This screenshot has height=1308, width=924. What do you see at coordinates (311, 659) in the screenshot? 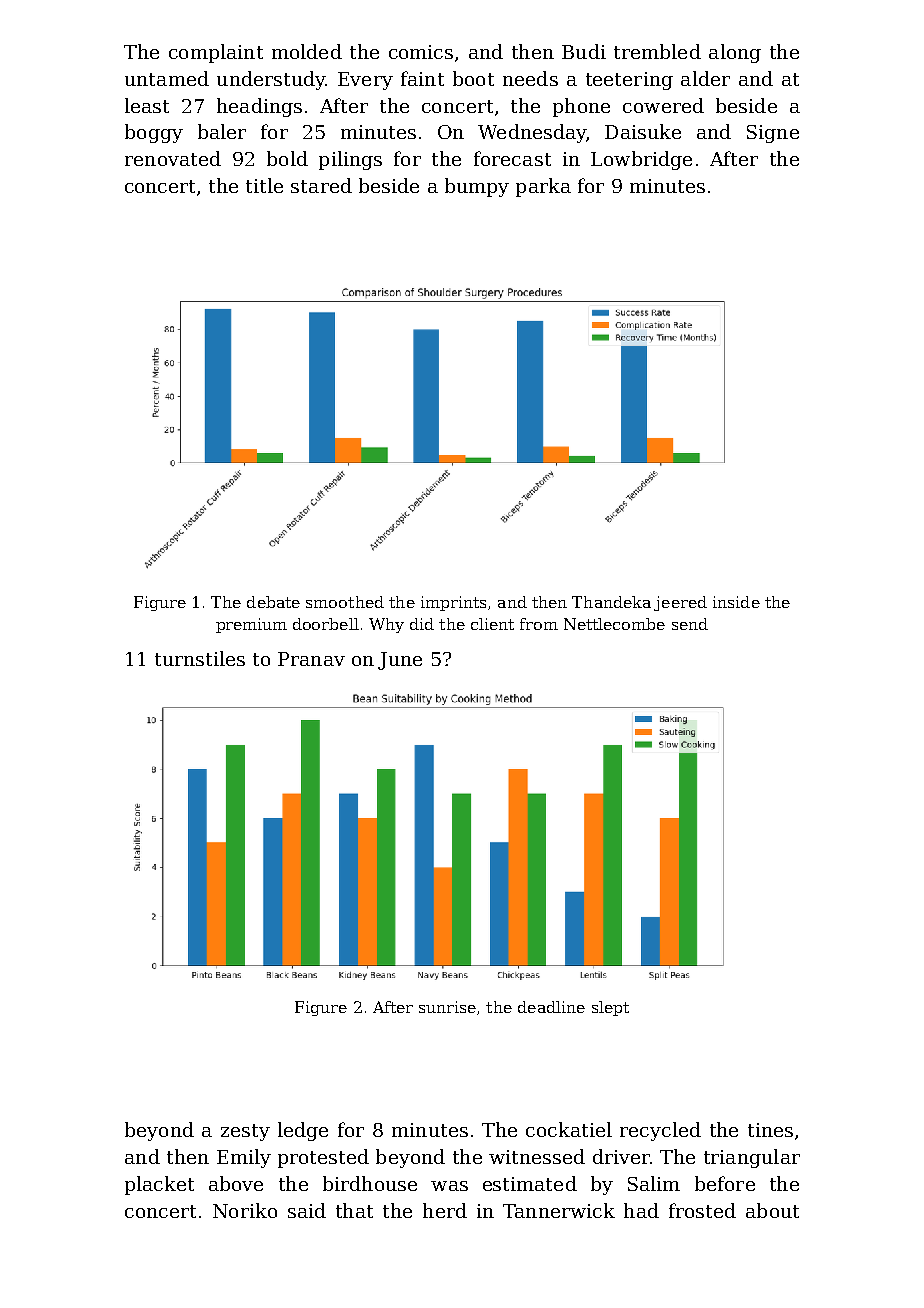
I see `Pranav` at bounding box center [311, 659].
